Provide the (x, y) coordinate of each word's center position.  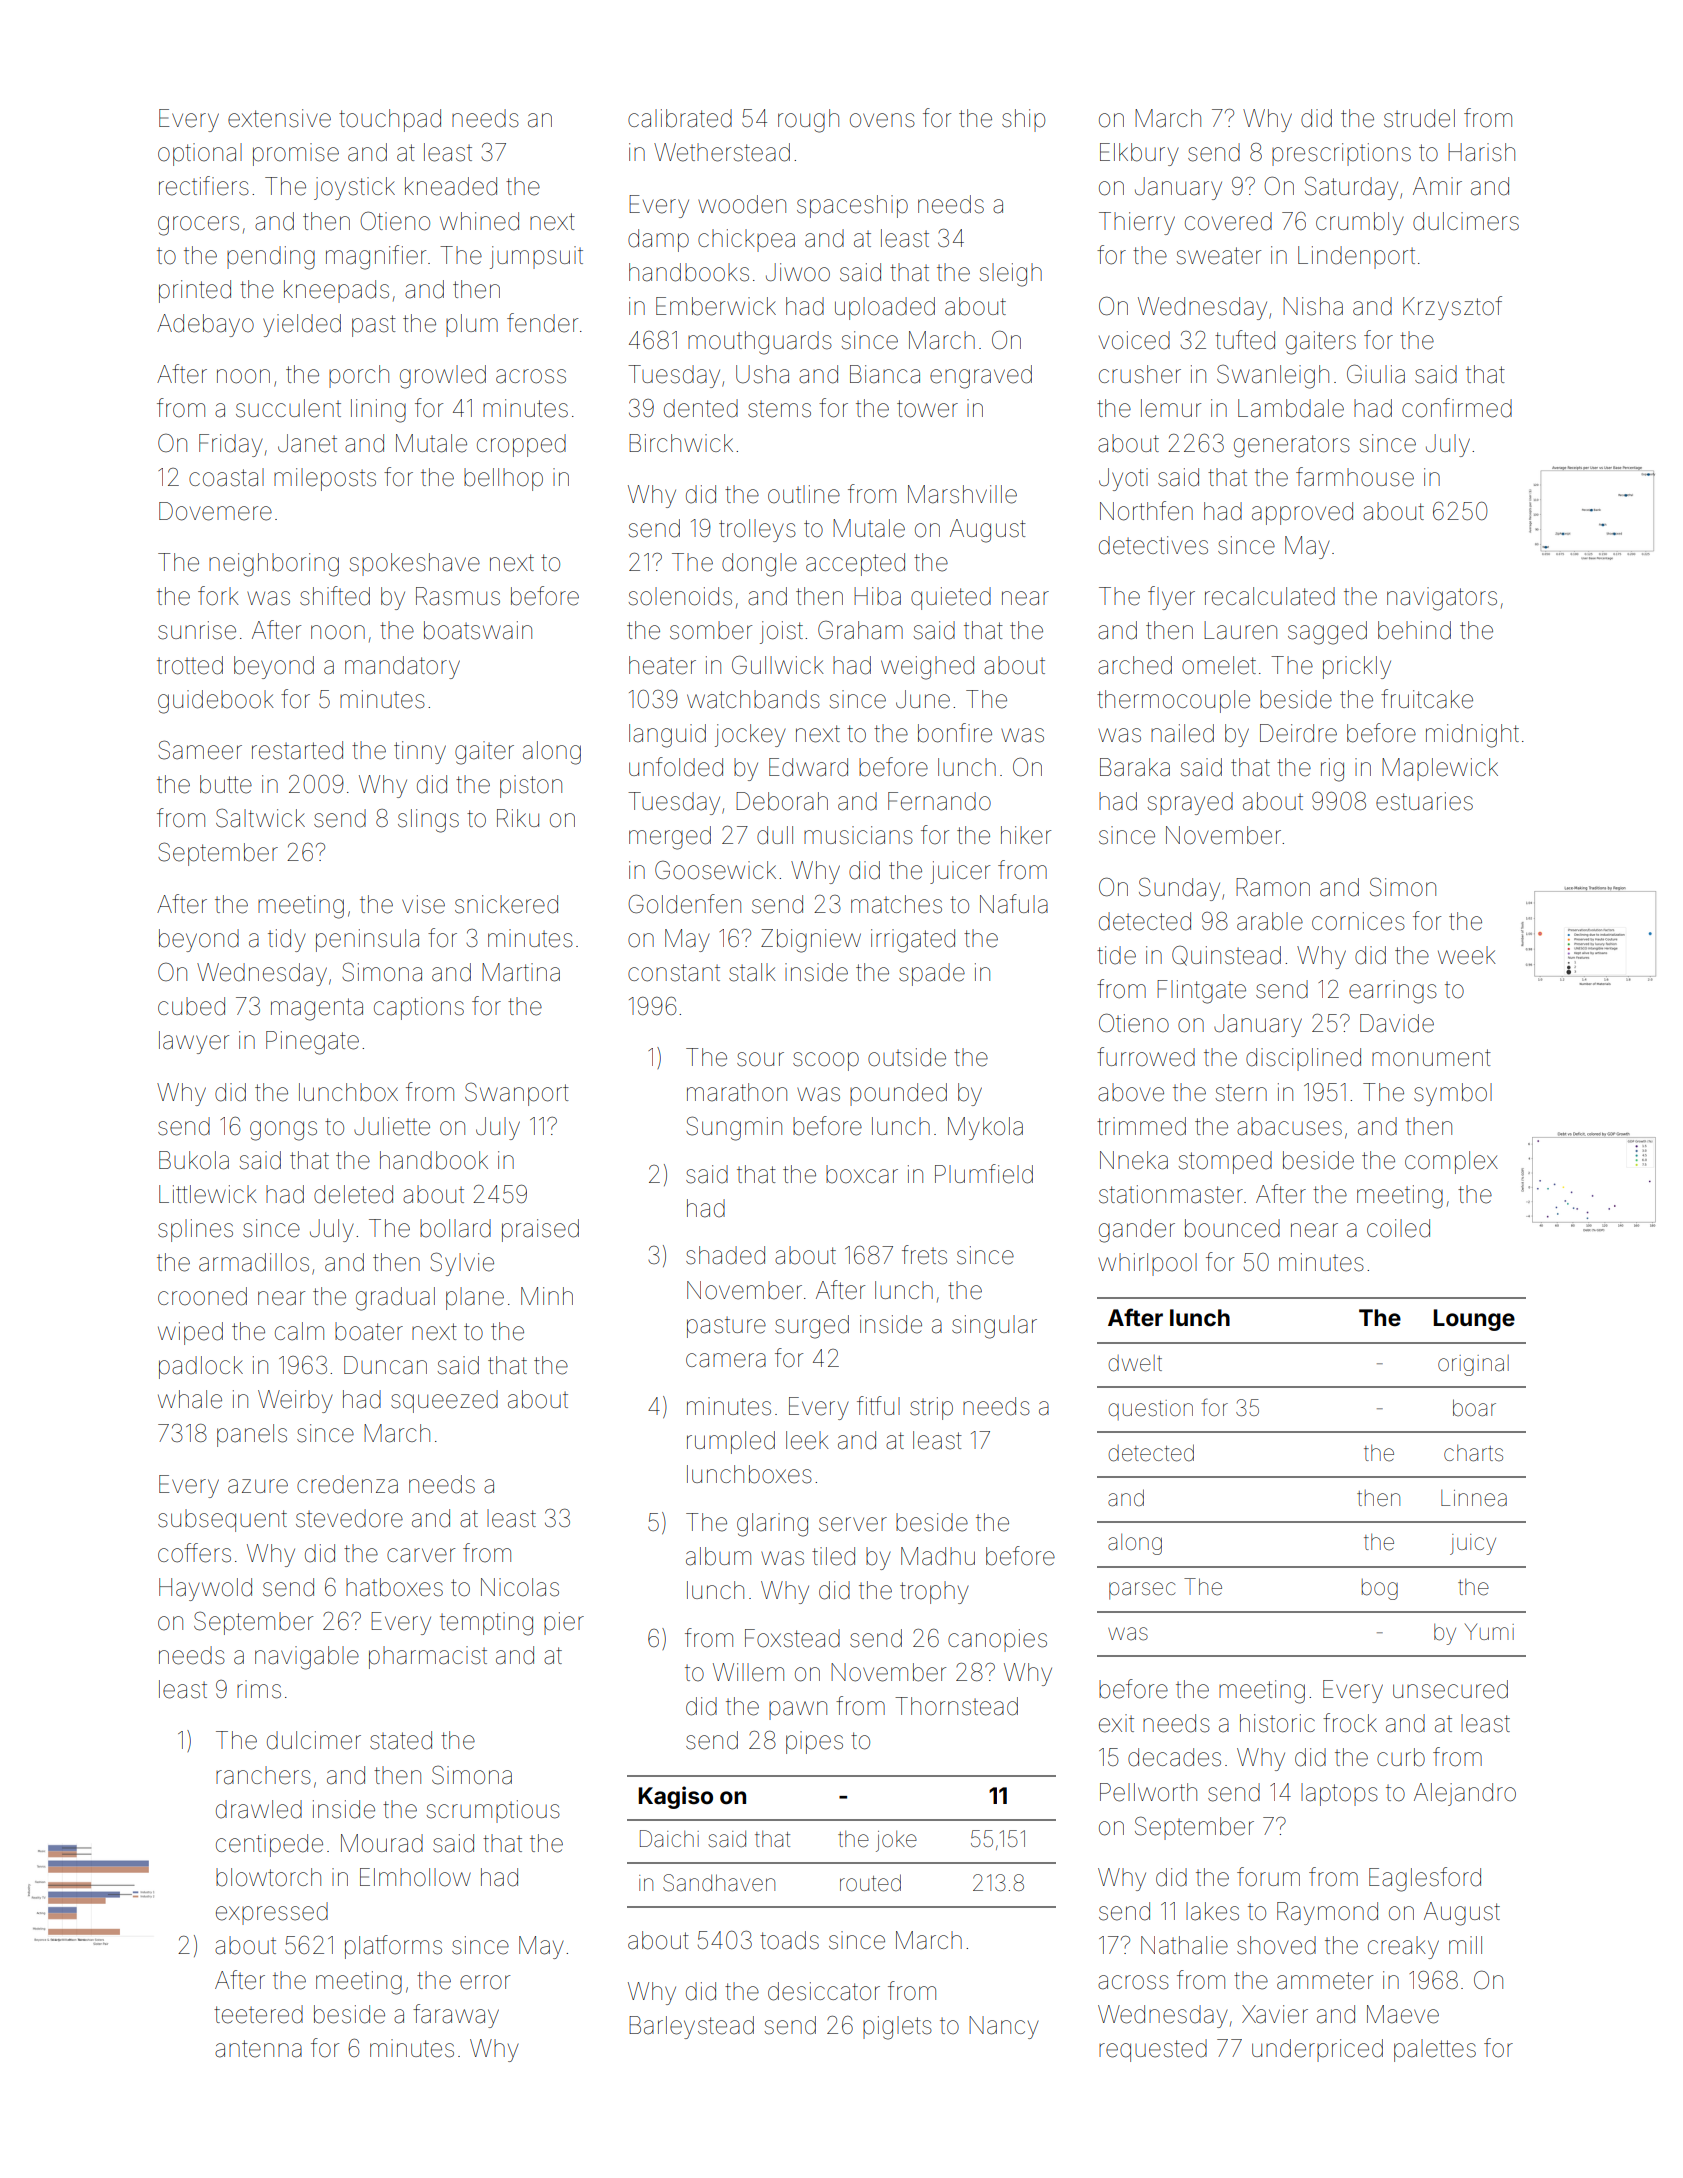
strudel (1419, 118)
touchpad (390, 120)
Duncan (385, 1365)
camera (726, 1360)
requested (1153, 2050)
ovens (882, 120)
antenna (258, 2049)
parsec (1142, 1591)
